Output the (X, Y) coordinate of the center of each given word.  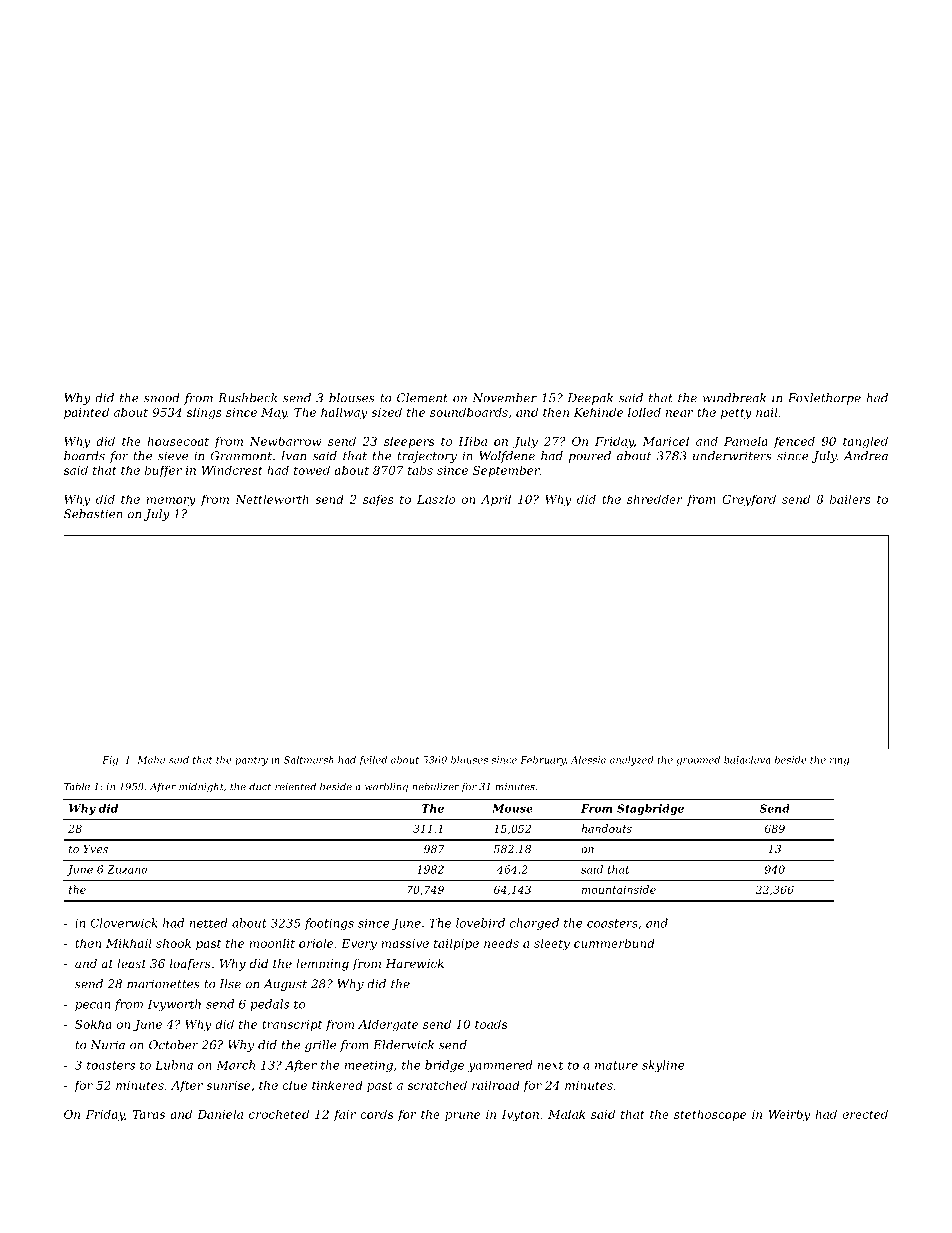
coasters (612, 923)
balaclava (747, 760)
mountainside (619, 889)
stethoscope (710, 1115)
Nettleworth (272, 499)
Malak (566, 1114)
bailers (850, 499)
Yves (95, 849)
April (496, 500)
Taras (149, 1114)
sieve (172, 456)
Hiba (472, 441)
